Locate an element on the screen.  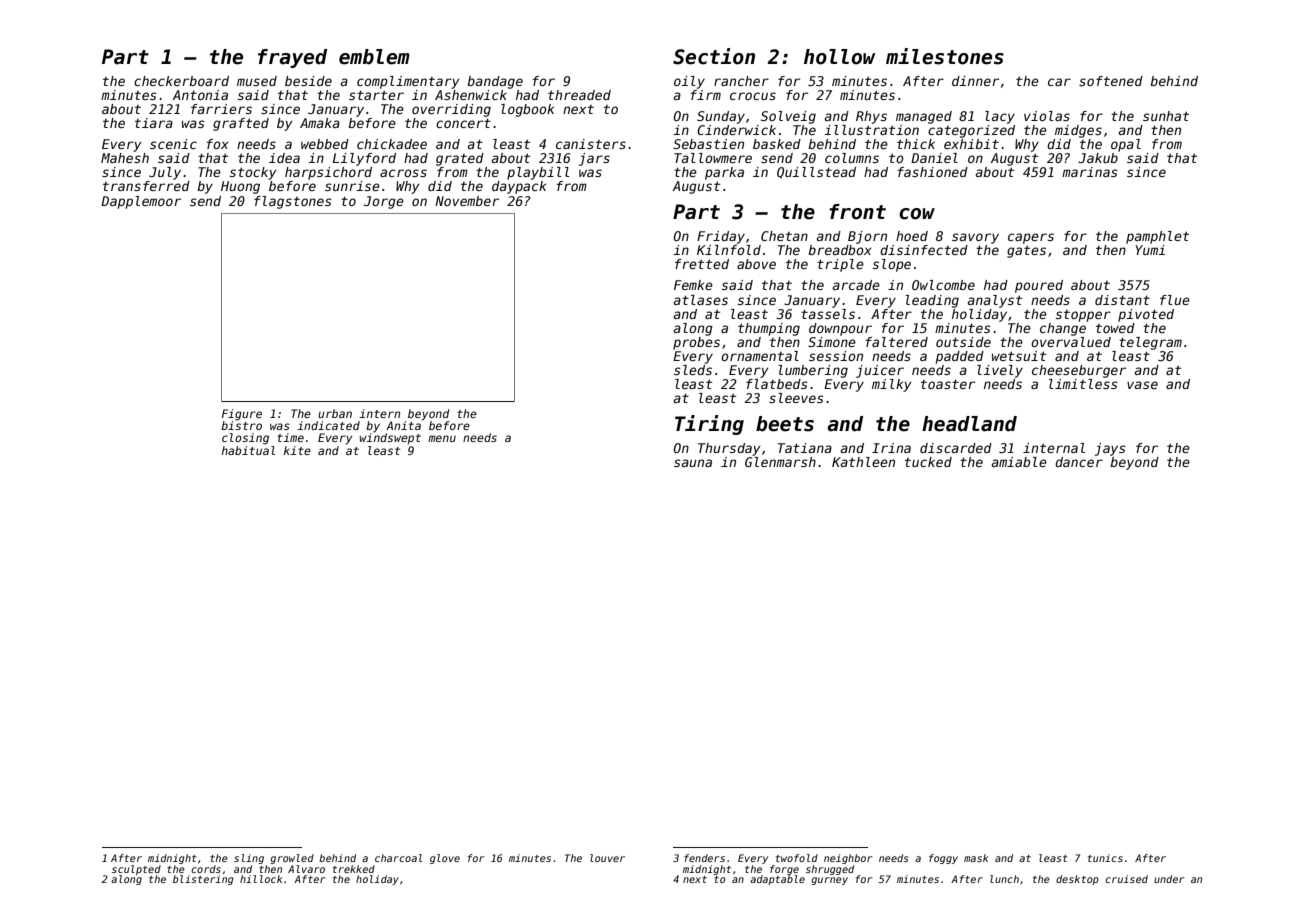
jars is located at coordinates (594, 159).
